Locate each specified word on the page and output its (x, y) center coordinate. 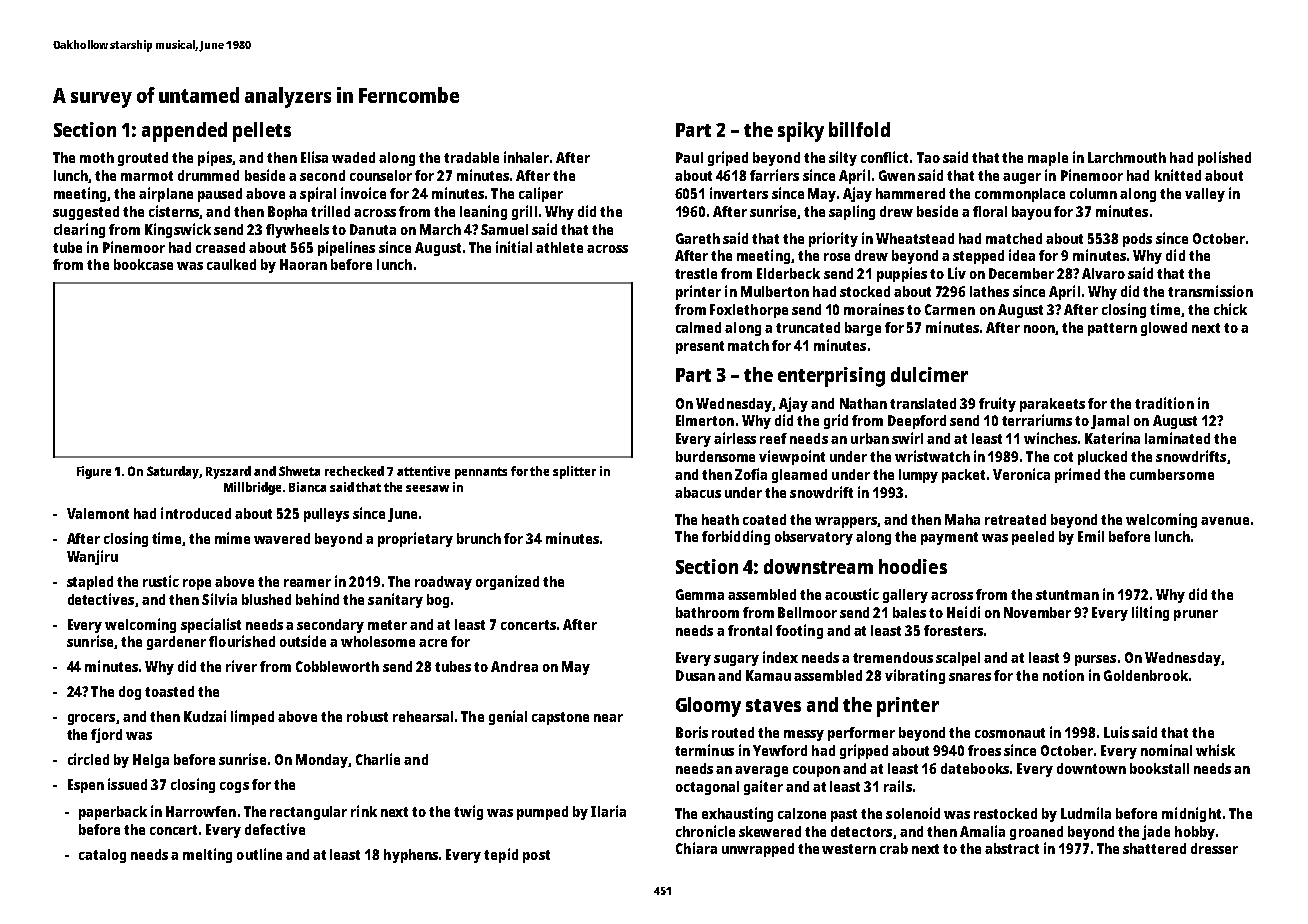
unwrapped (758, 850)
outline (259, 854)
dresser (1214, 848)
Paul (689, 157)
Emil (1091, 536)
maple (1048, 159)
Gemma (700, 594)
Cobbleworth (337, 666)
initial (514, 247)
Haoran (303, 264)
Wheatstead (915, 238)
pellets (262, 132)
